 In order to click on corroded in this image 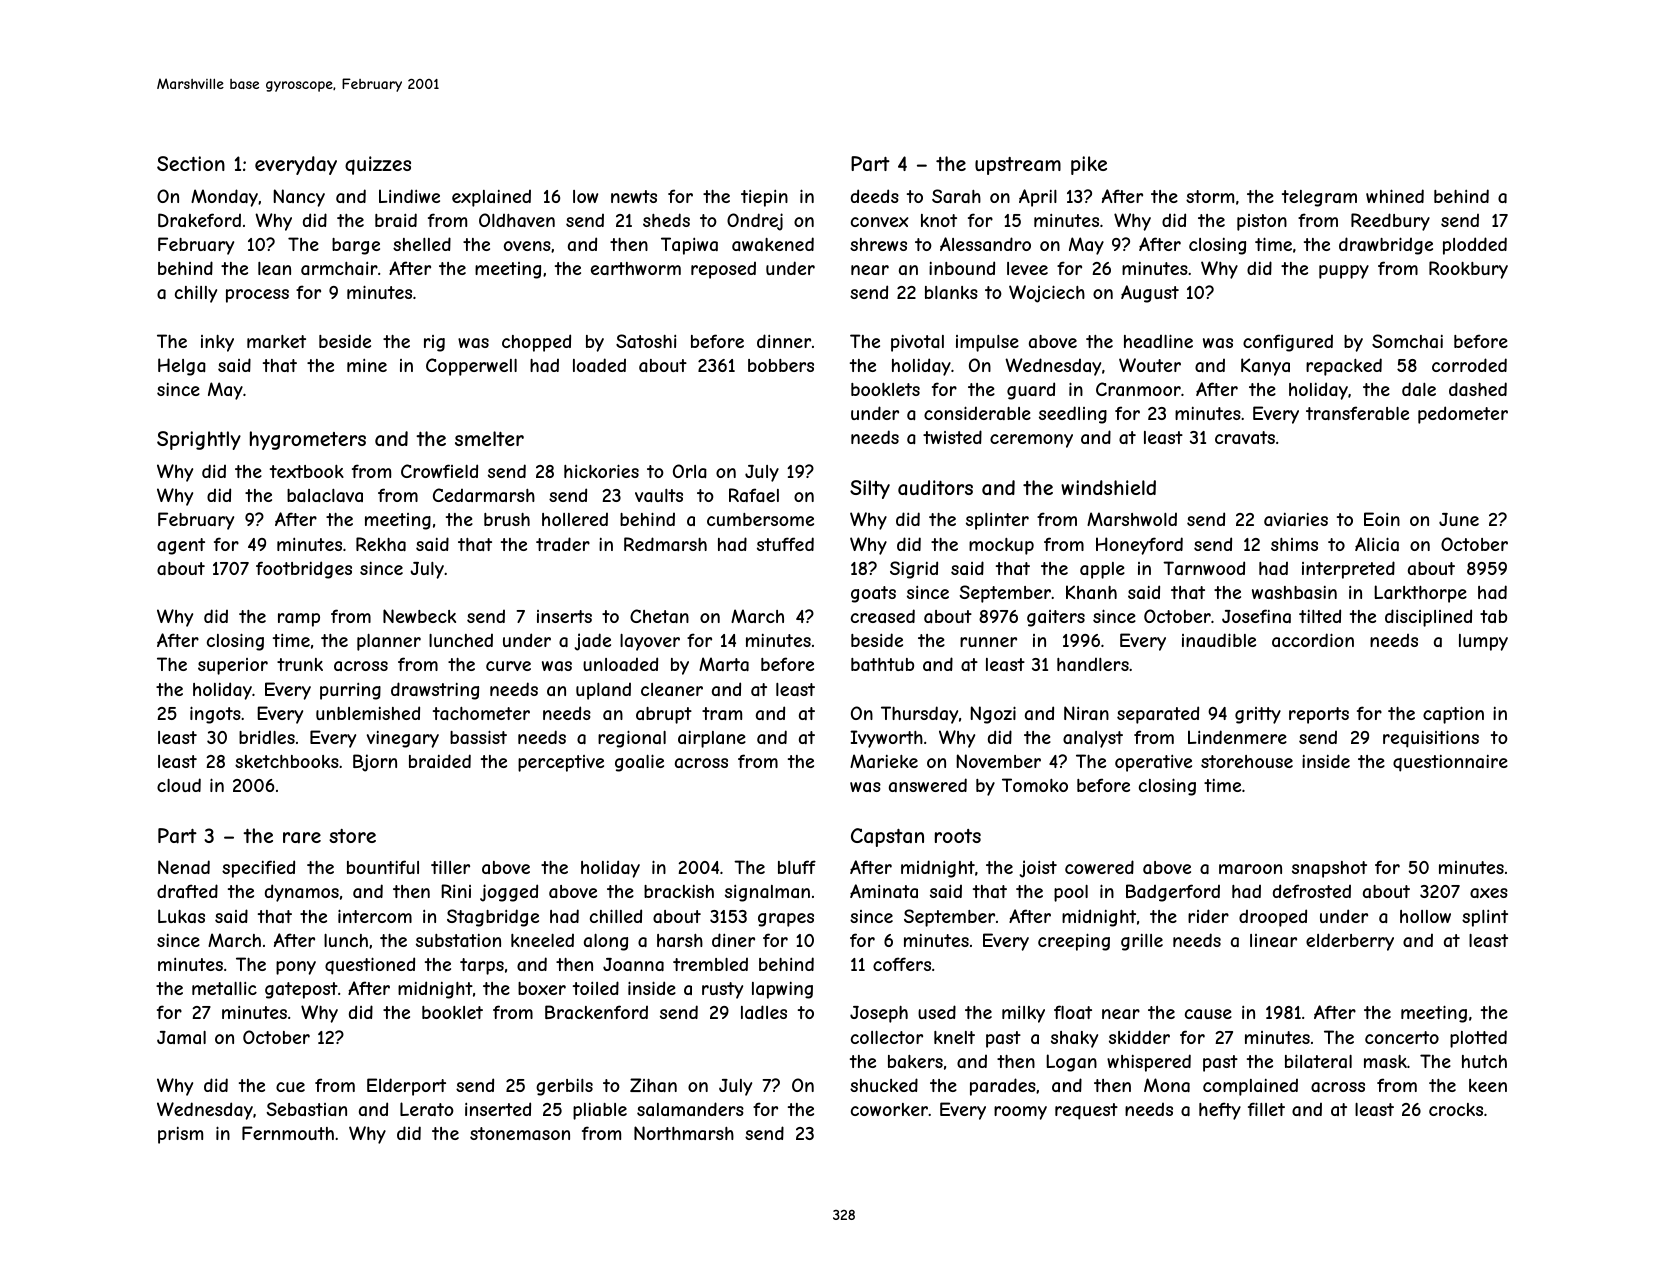, I will do `click(1469, 365)`.
